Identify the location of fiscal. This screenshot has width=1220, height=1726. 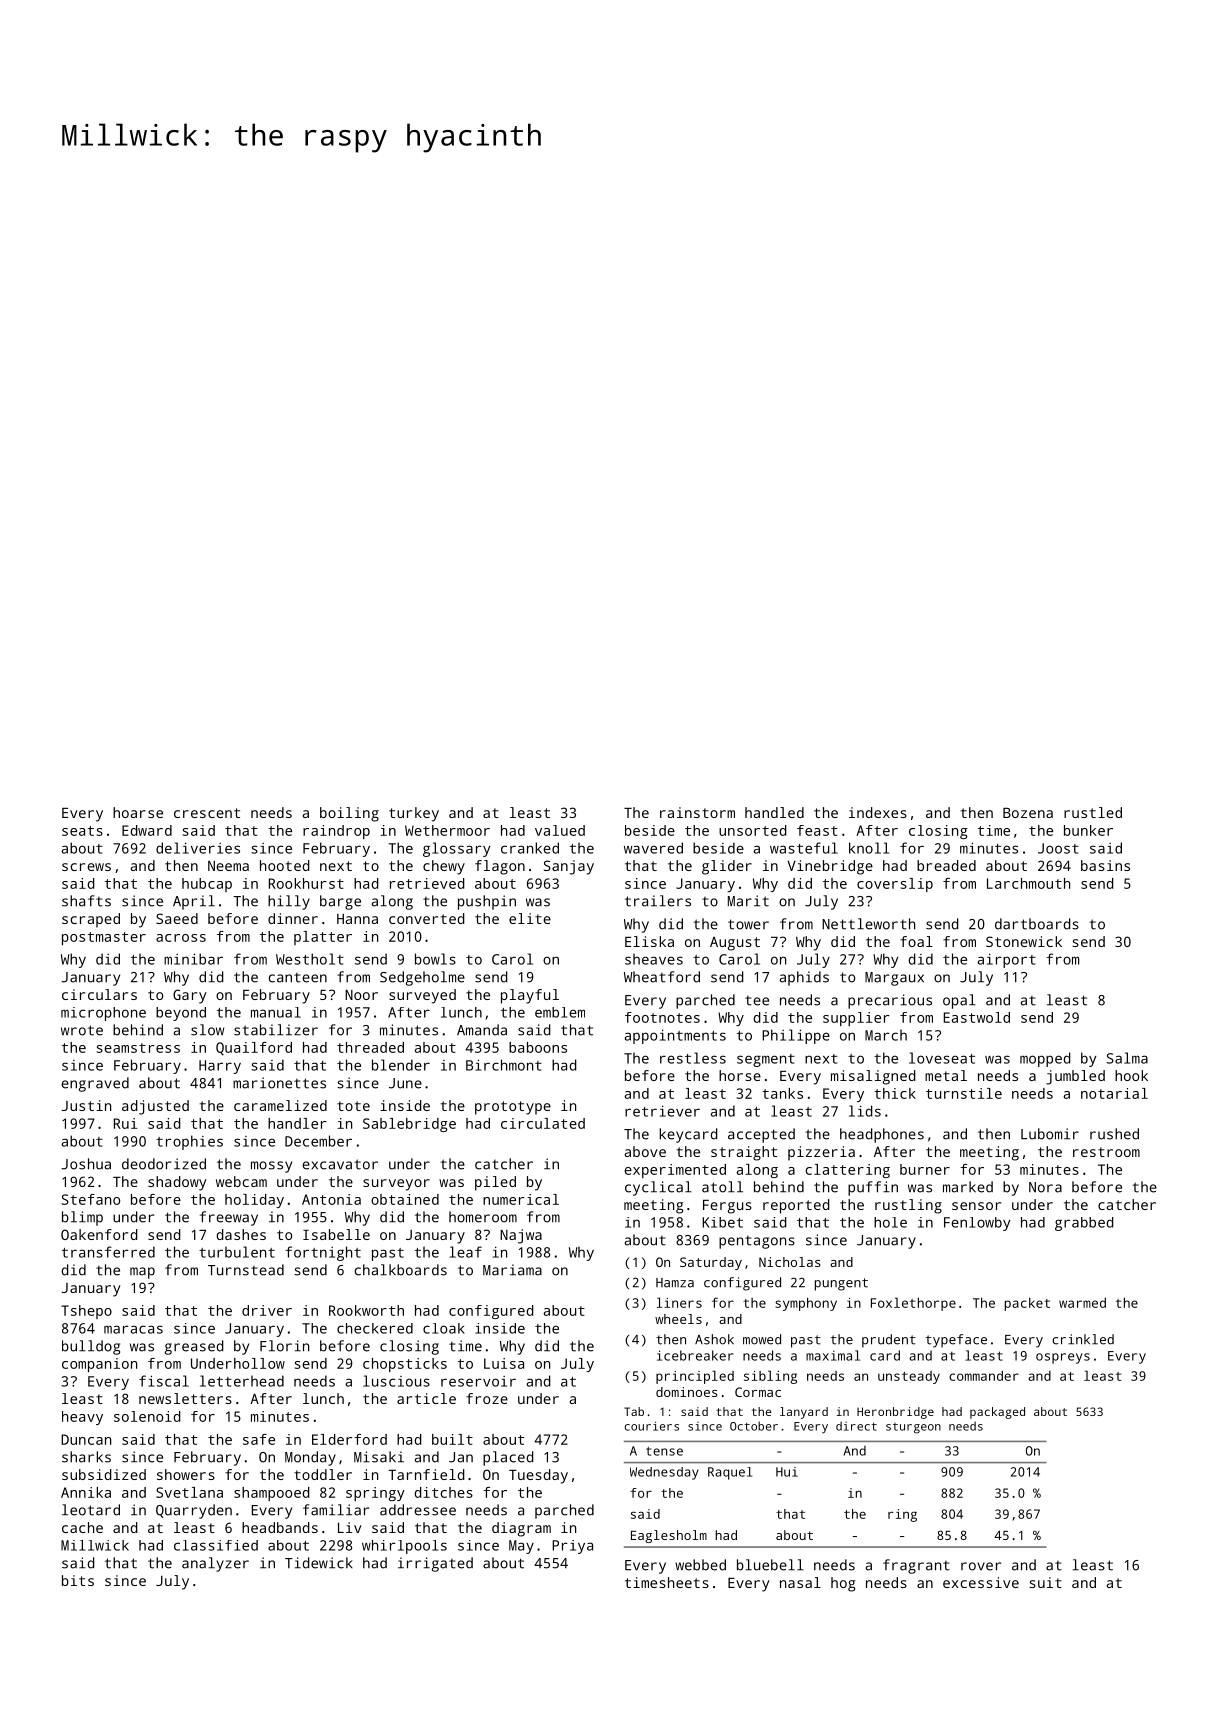
(164, 1381).
